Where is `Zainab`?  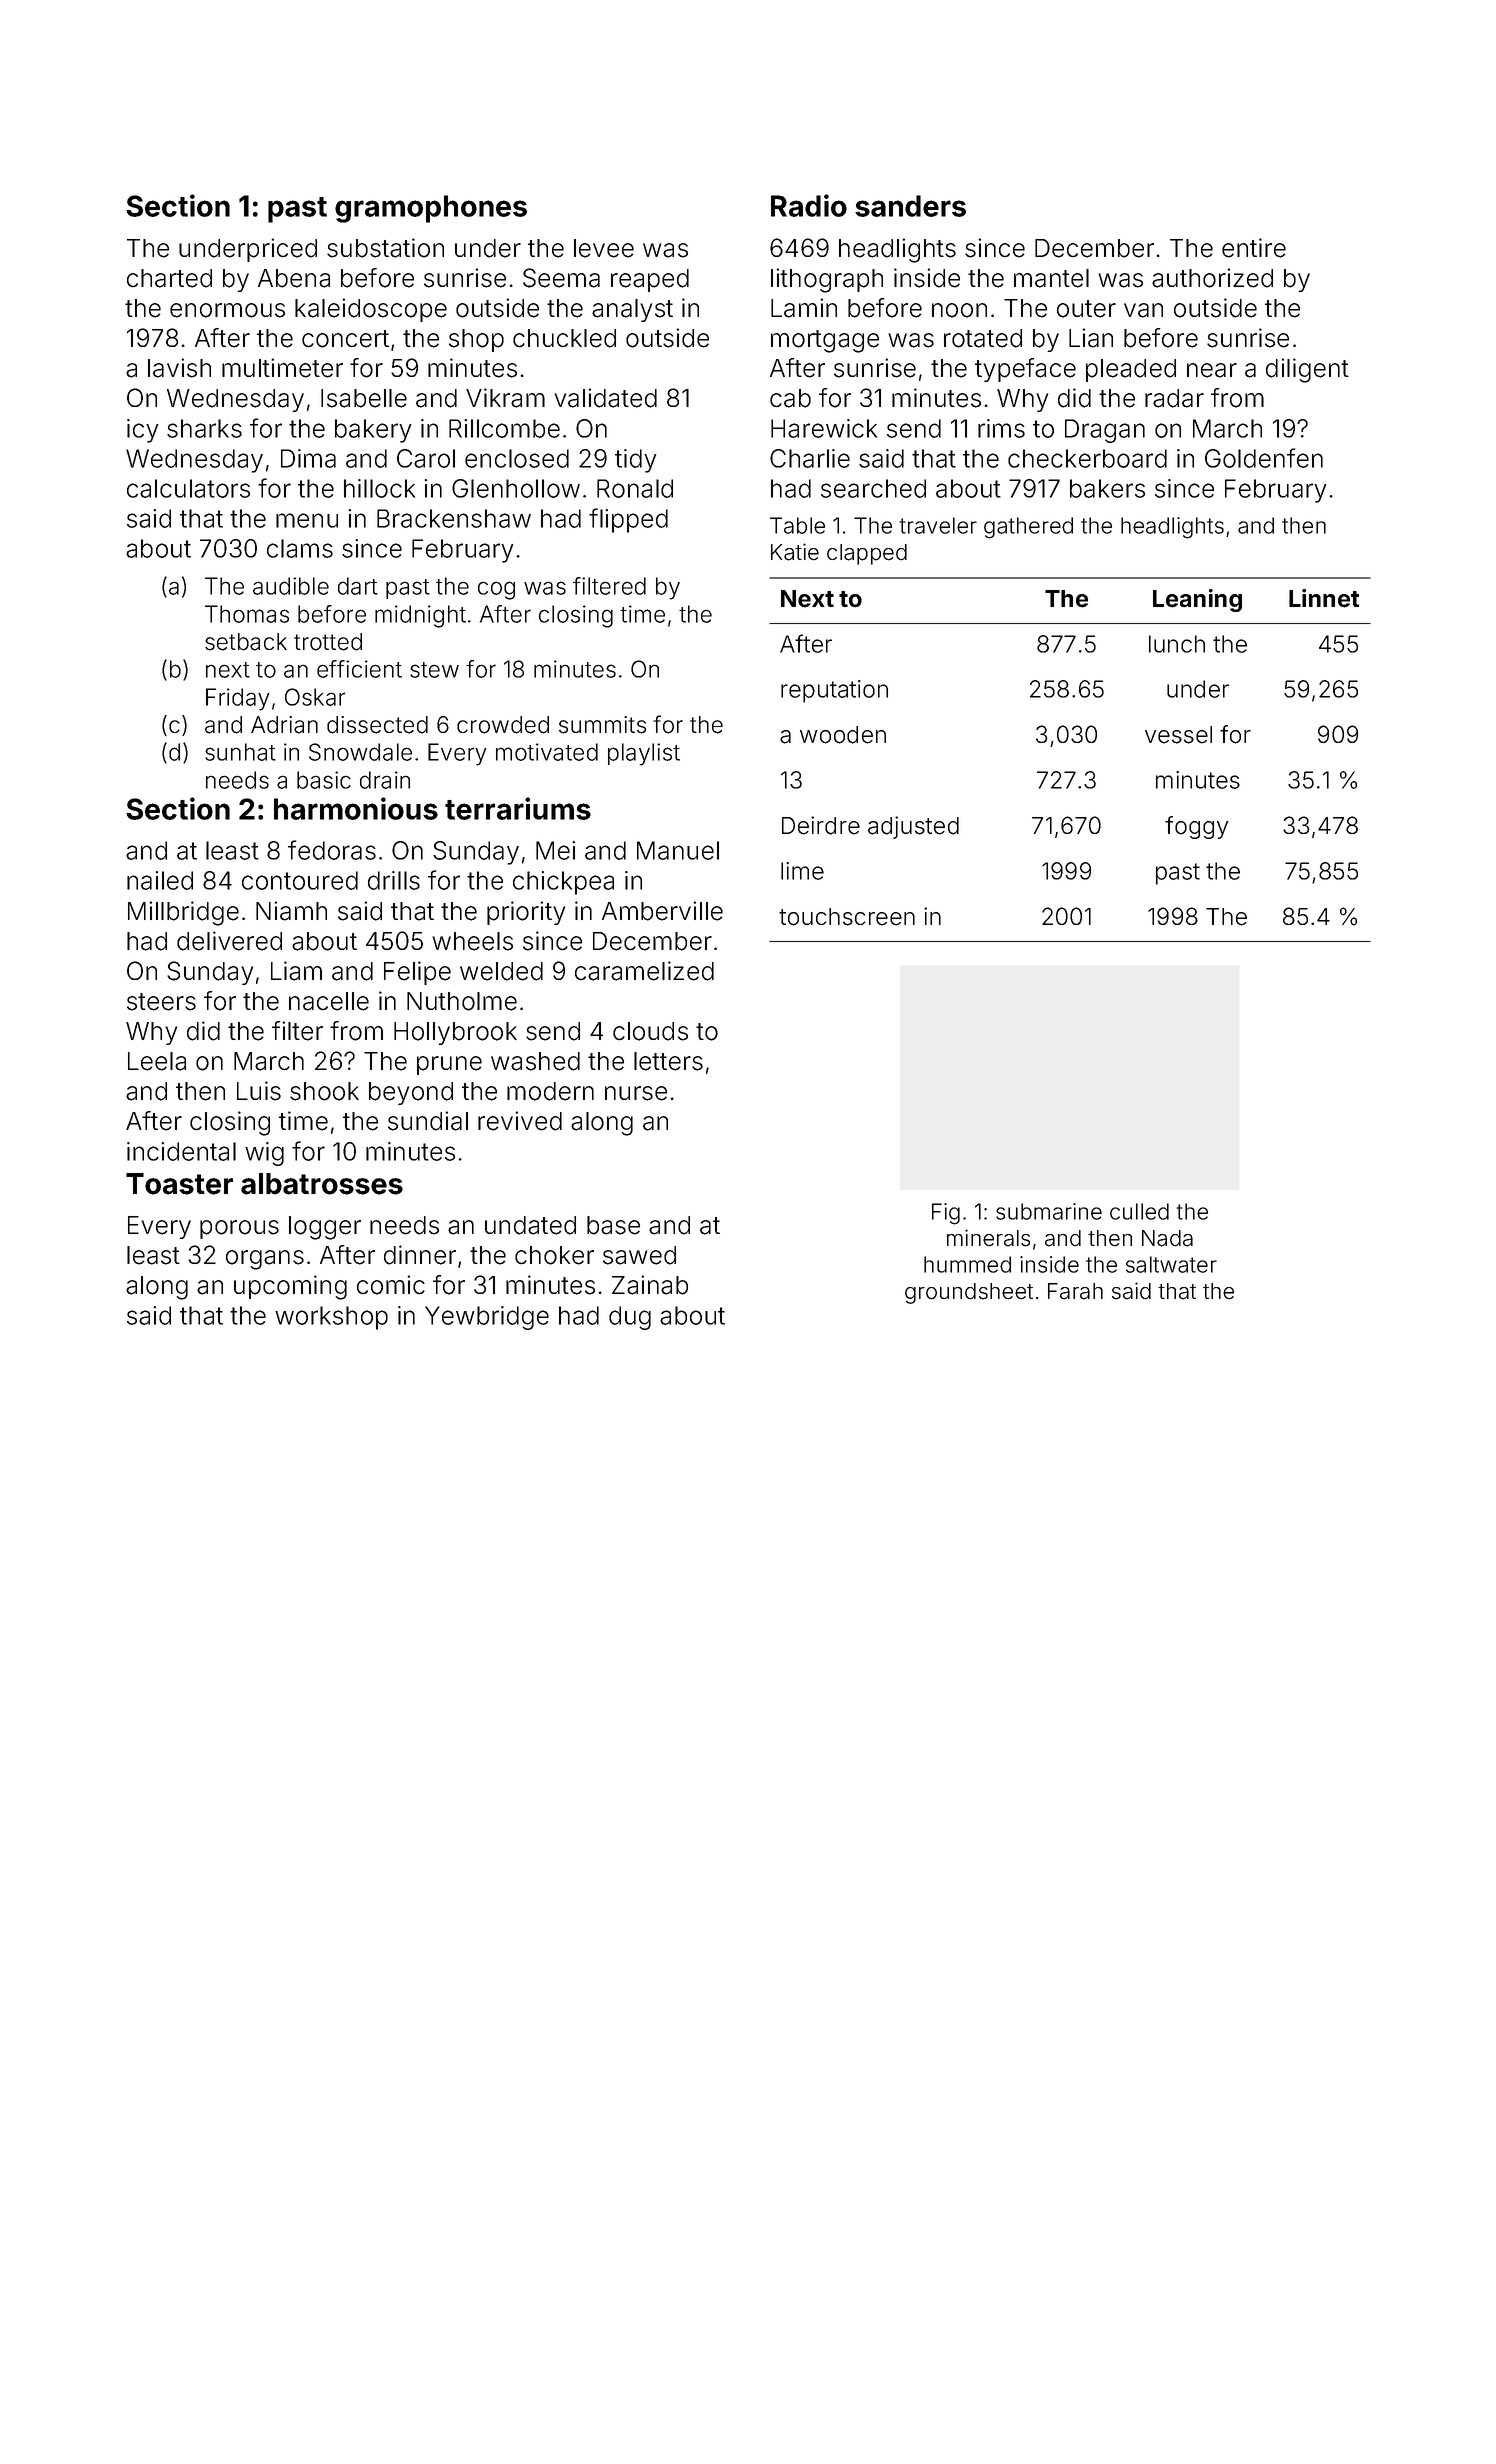
Zainab is located at coordinates (650, 1285).
